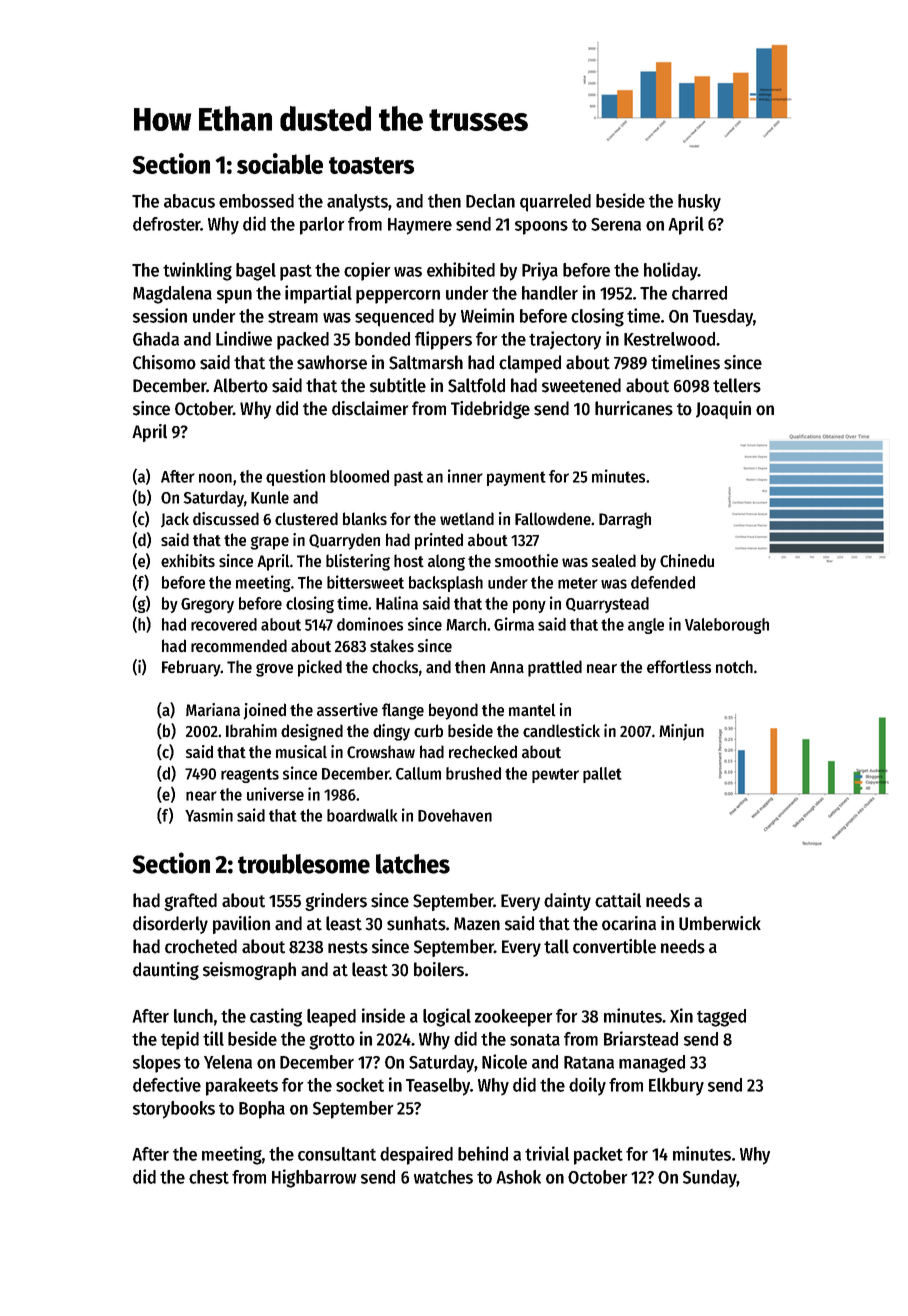 The width and height of the document is (908, 1316). I want to click on sociable, so click(280, 163).
